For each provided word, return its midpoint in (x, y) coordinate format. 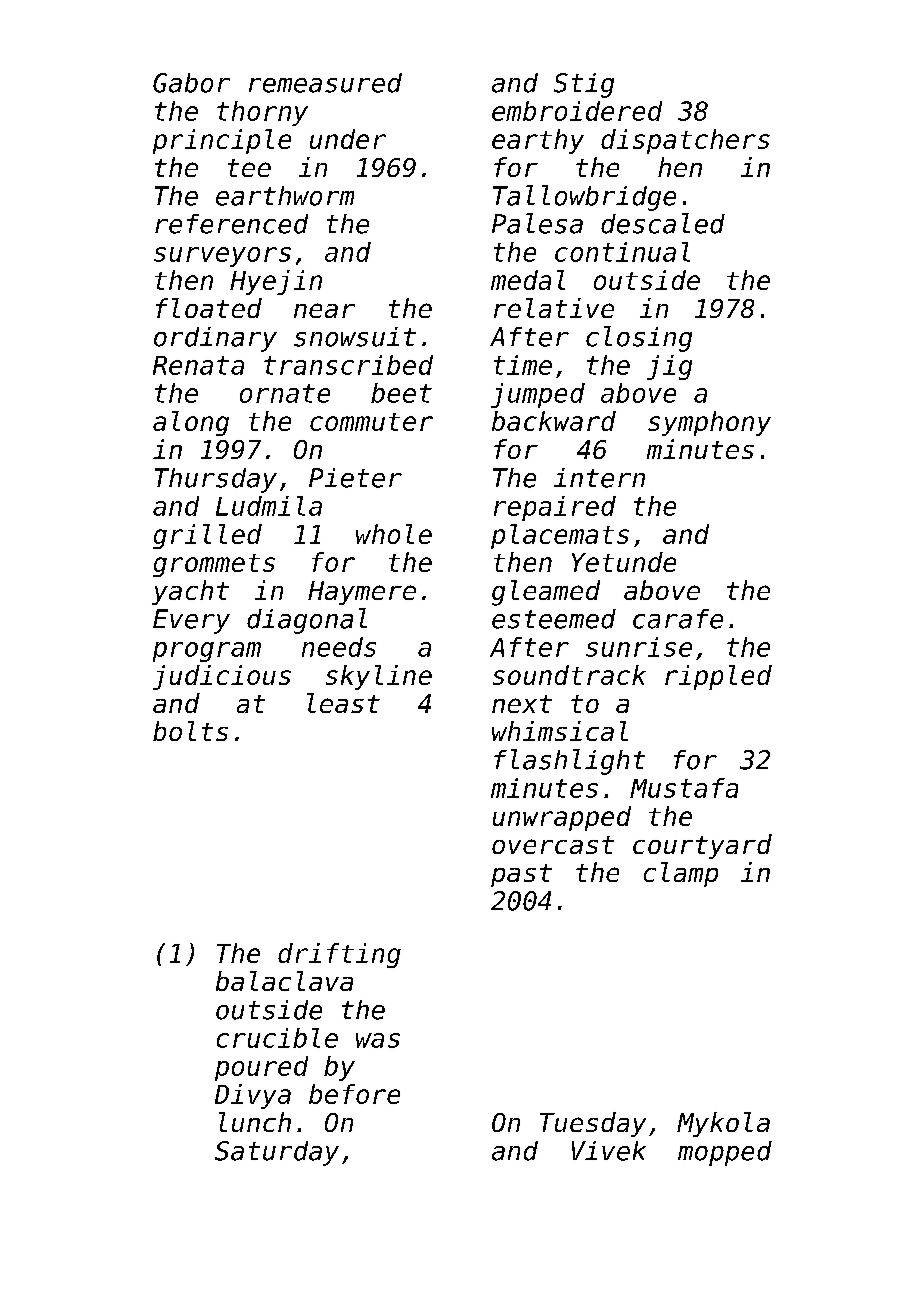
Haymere (362, 593)
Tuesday (593, 1124)
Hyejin (276, 282)
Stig (584, 85)
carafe (678, 619)
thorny (262, 113)
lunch (255, 1122)
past (521, 875)
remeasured (325, 83)
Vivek (609, 1151)
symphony (709, 423)
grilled (207, 536)
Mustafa (684, 788)
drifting (339, 955)
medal (528, 280)
